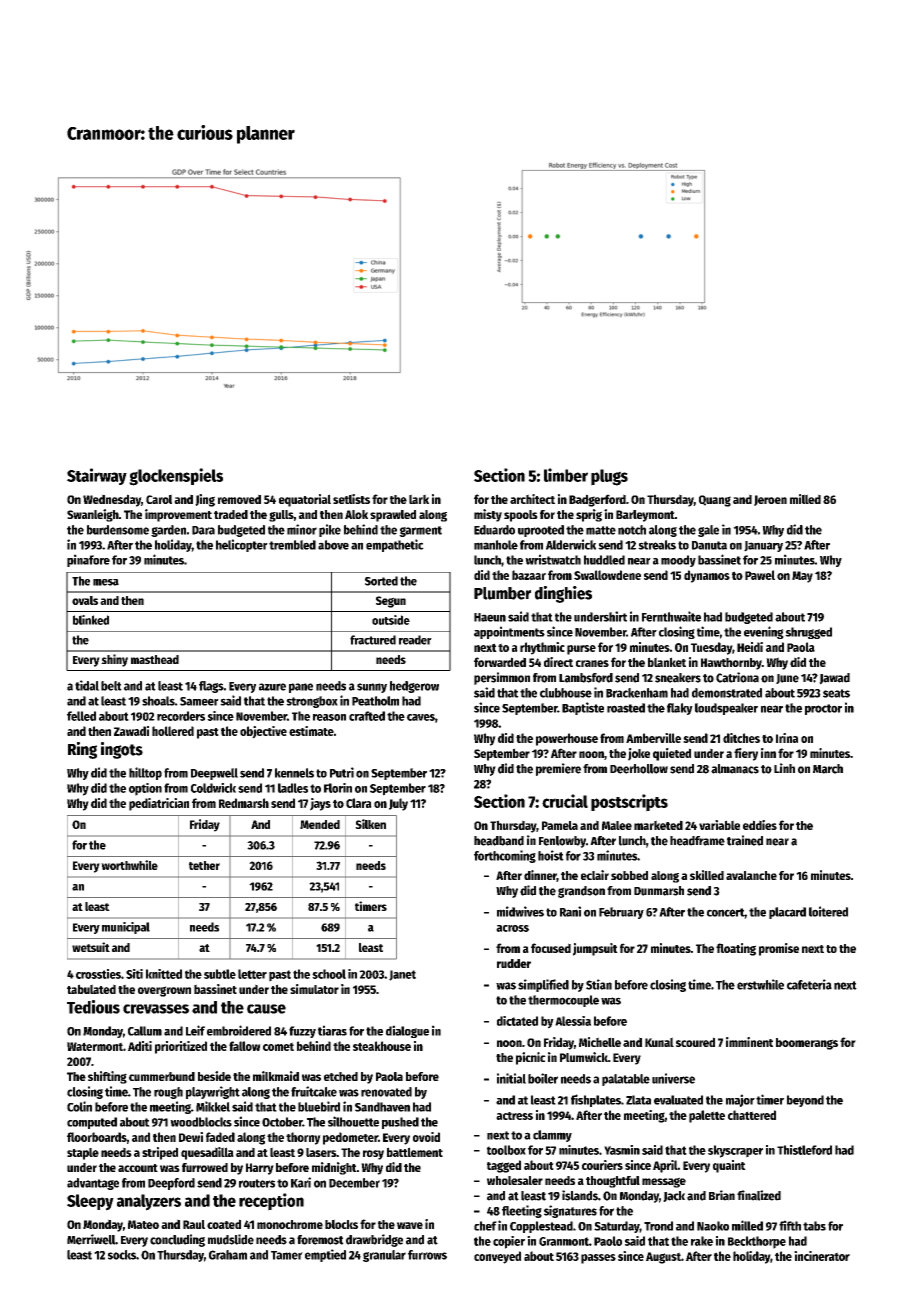 The height and width of the document is (1308, 924). I want to click on wholesaler, so click(515, 1180).
